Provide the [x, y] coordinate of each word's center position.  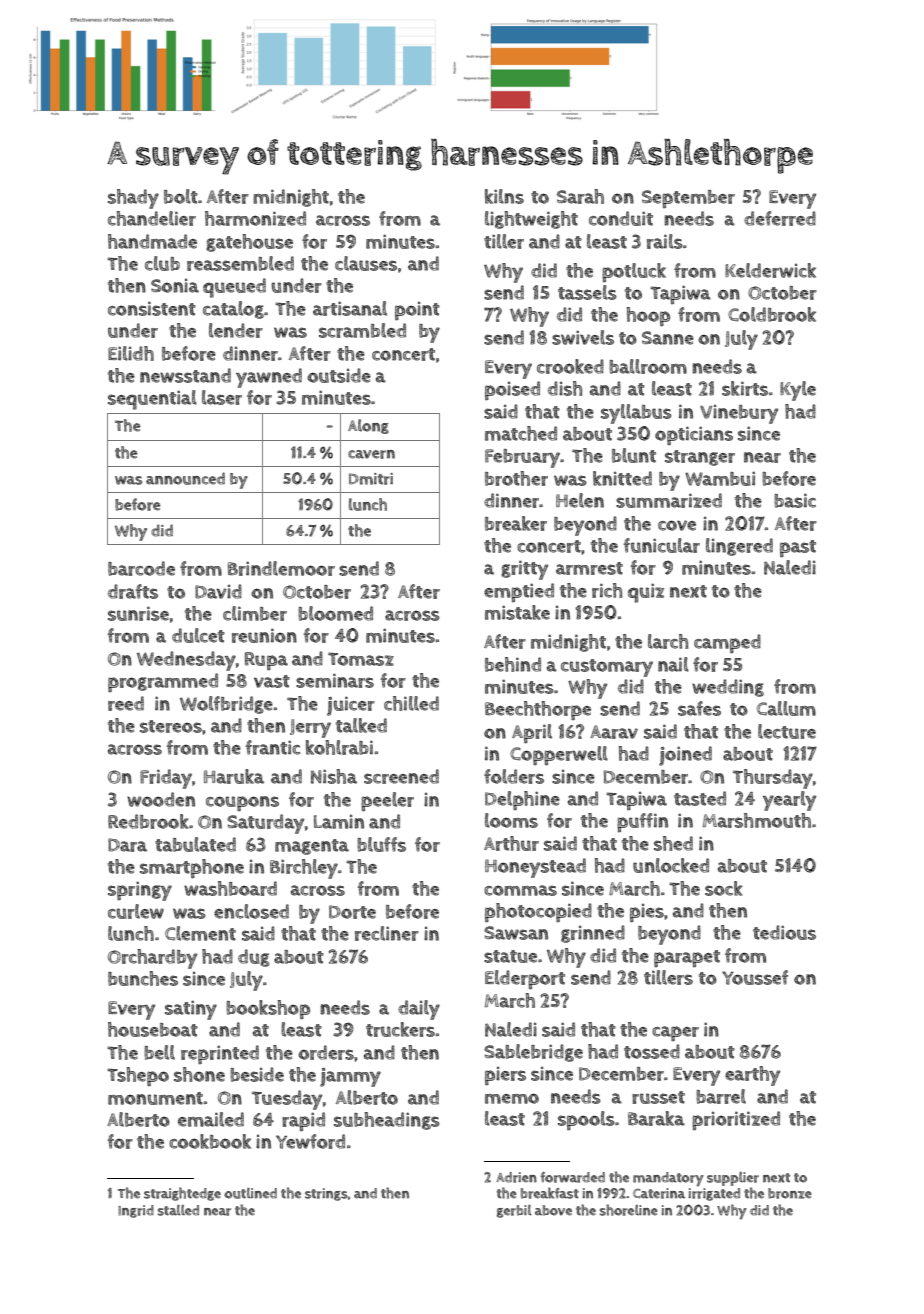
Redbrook [148, 821]
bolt [181, 196]
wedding [728, 688]
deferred [780, 218]
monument [155, 1098]
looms [511, 820]
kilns [504, 196]
